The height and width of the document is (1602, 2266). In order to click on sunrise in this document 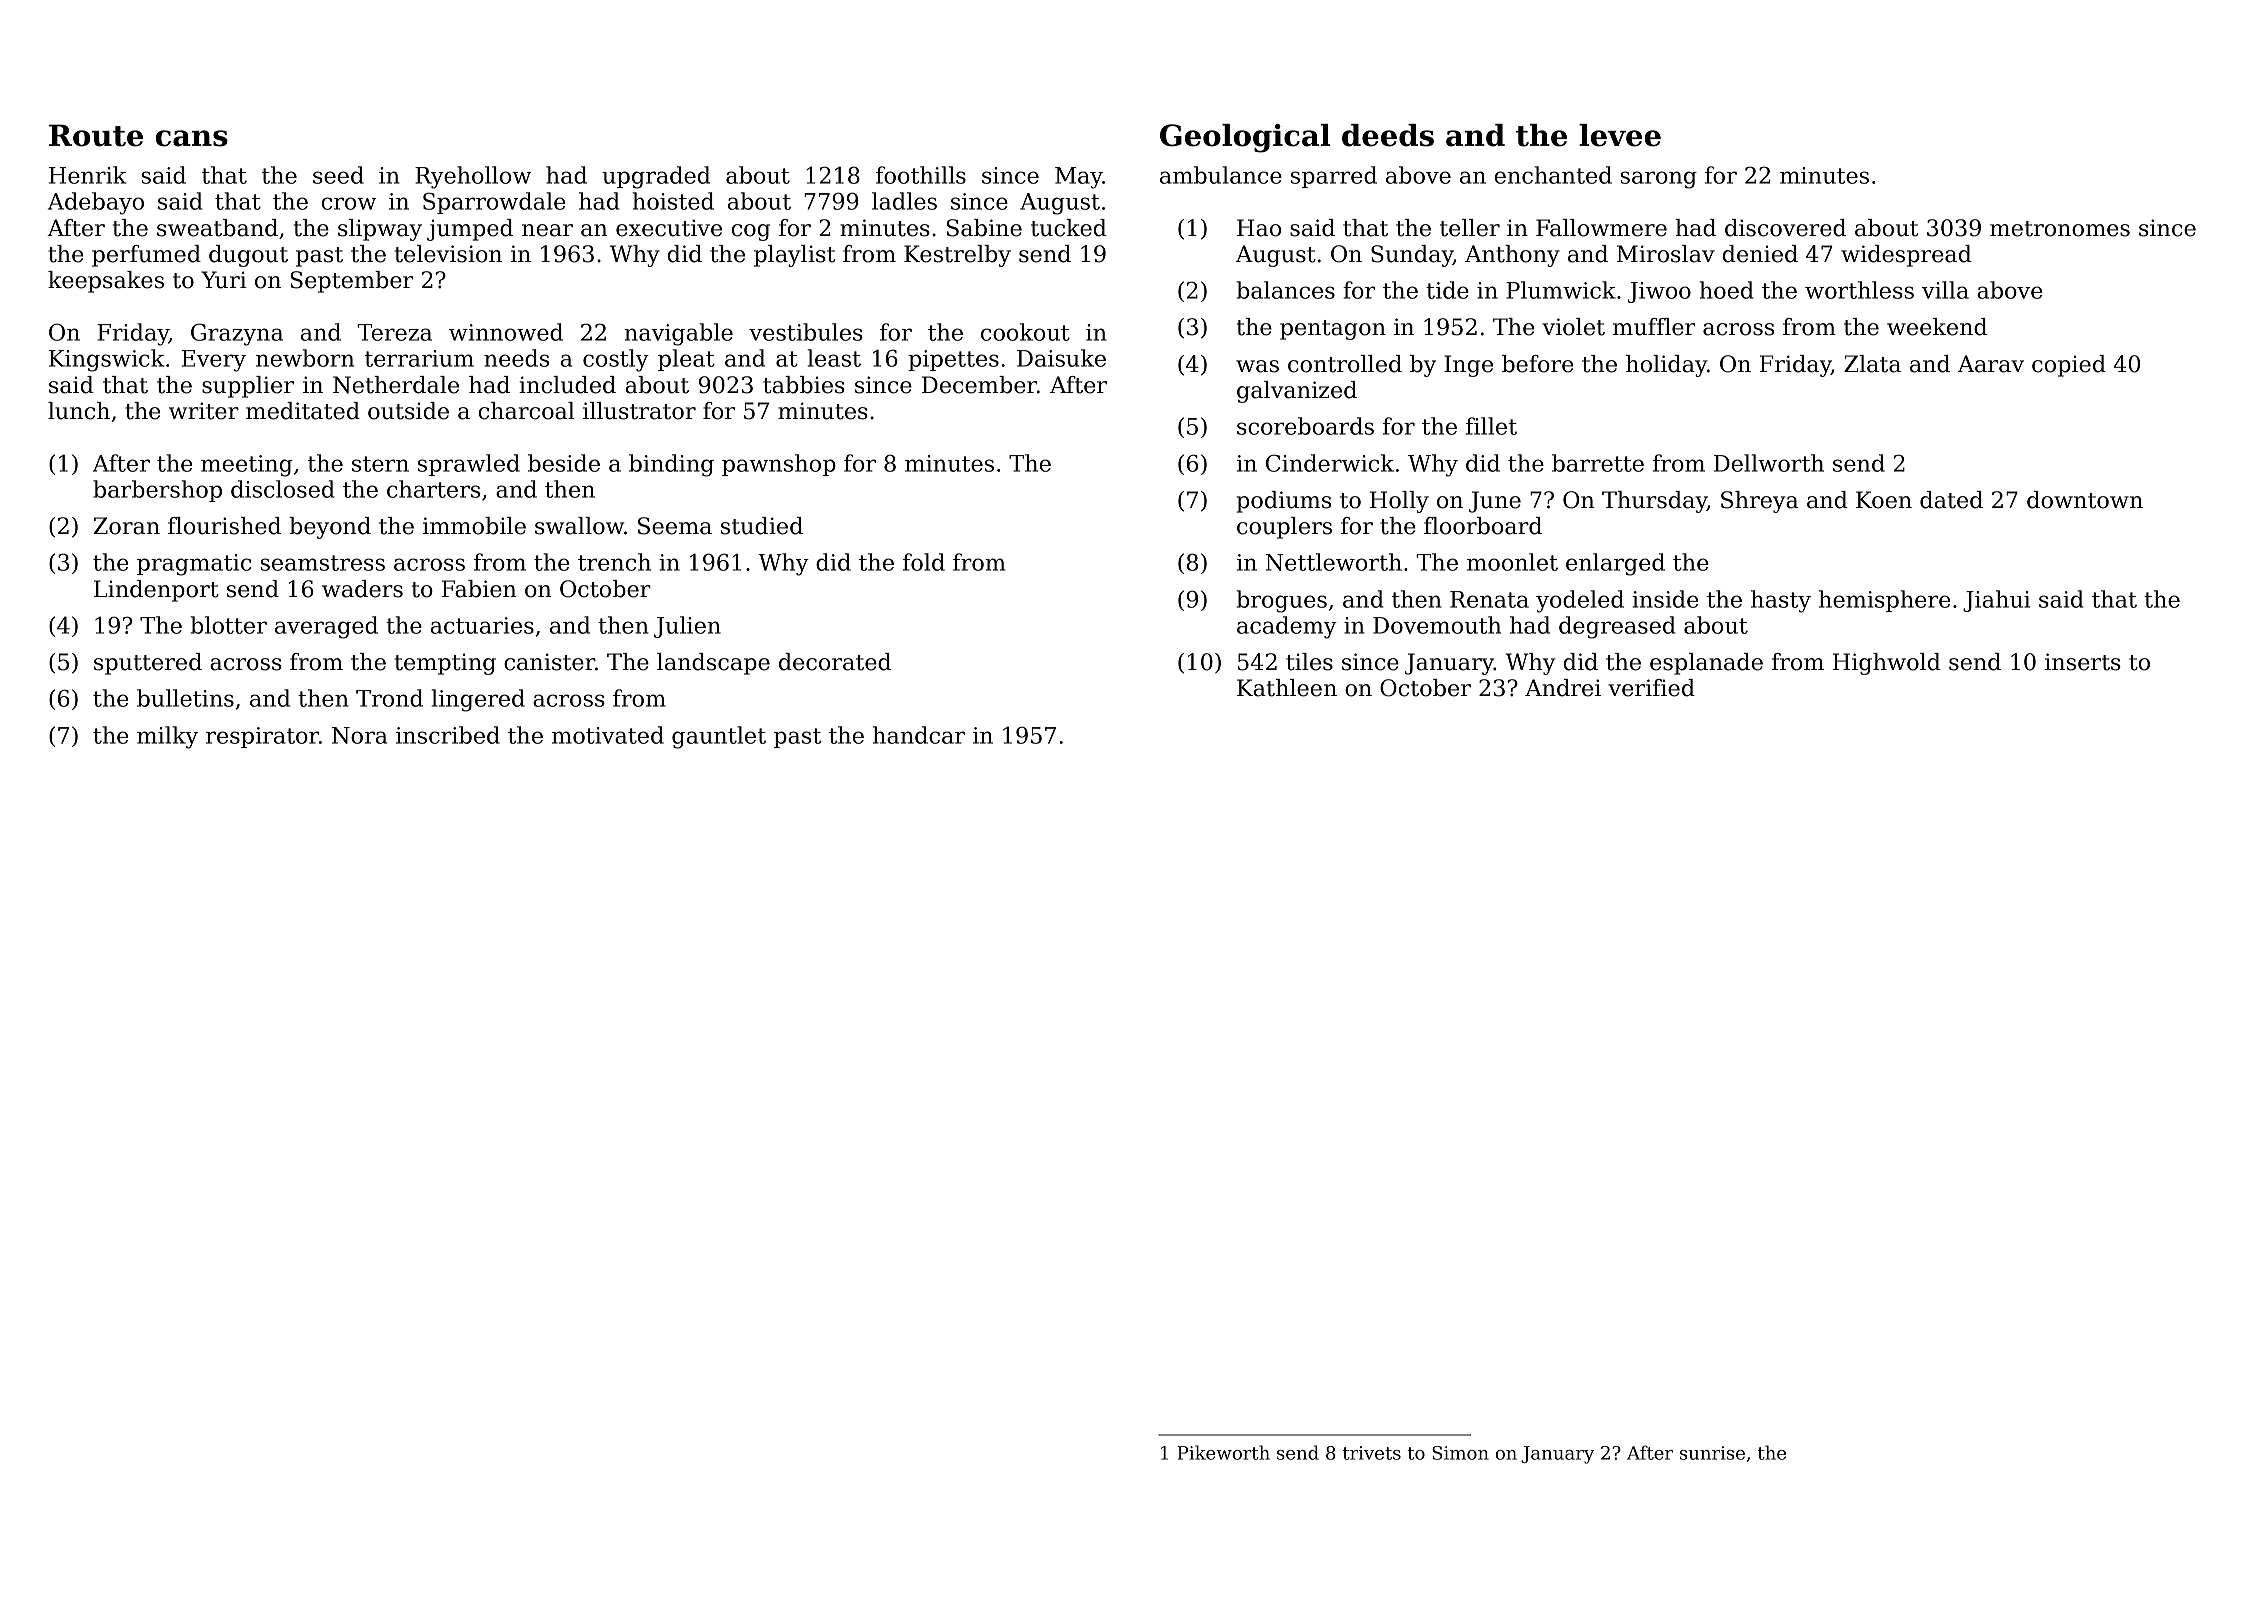, I will do `click(1712, 1453)`.
